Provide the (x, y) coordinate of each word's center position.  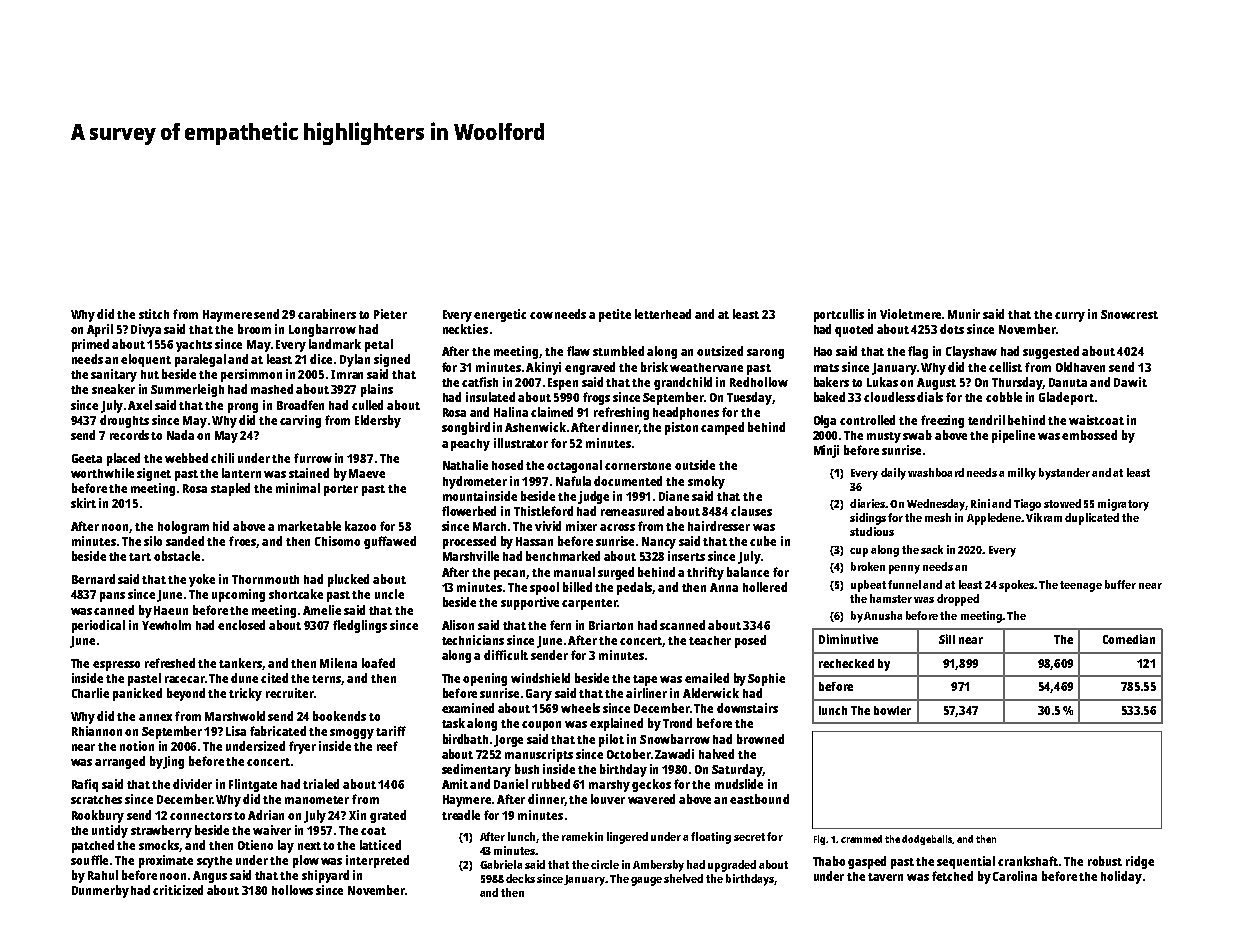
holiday (1121, 877)
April (100, 330)
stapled (230, 489)
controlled (867, 420)
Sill (947, 639)
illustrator (521, 443)
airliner (646, 693)
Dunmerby (100, 891)
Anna (724, 587)
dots (952, 329)
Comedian (1129, 639)
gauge (646, 881)
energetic (500, 315)
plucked (348, 580)
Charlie (90, 693)
